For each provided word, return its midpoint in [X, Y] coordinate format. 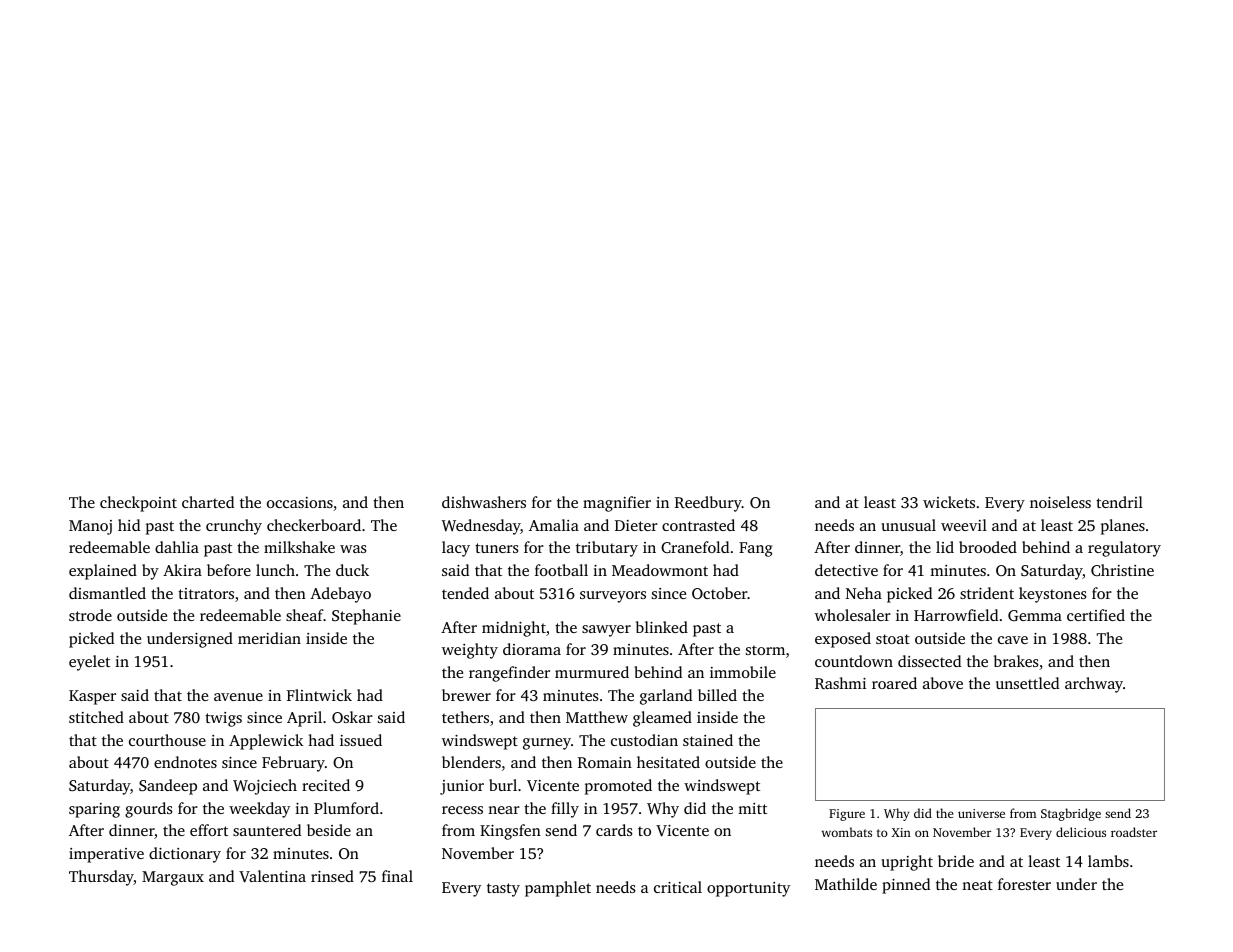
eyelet [89, 663]
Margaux [173, 878]
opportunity [748, 889]
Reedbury [708, 504]
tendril [1119, 502]
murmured [592, 672]
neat [977, 885]
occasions [300, 502]
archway [1094, 685]
